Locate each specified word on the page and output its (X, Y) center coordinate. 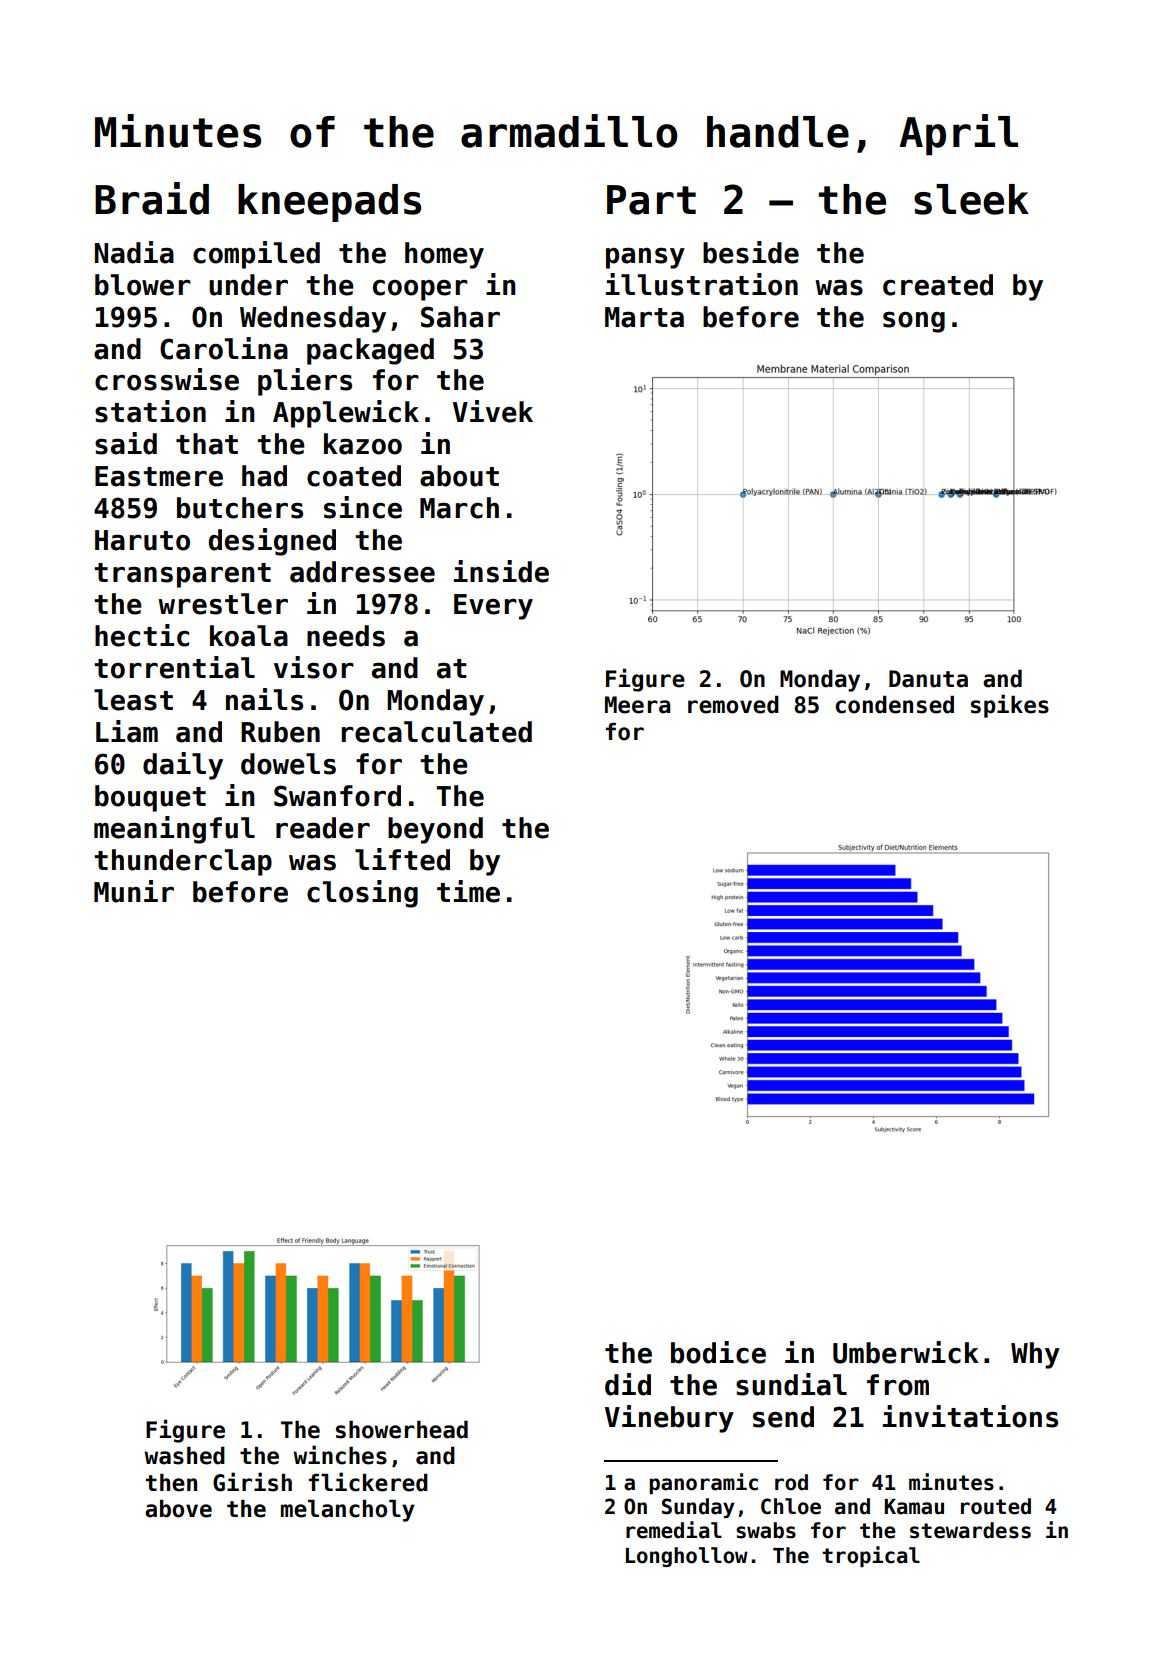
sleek (971, 199)
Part (651, 200)
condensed (895, 705)
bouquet (150, 798)
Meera (637, 705)
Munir (134, 891)
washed (184, 1456)
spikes (1010, 706)
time (468, 891)
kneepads (329, 203)
